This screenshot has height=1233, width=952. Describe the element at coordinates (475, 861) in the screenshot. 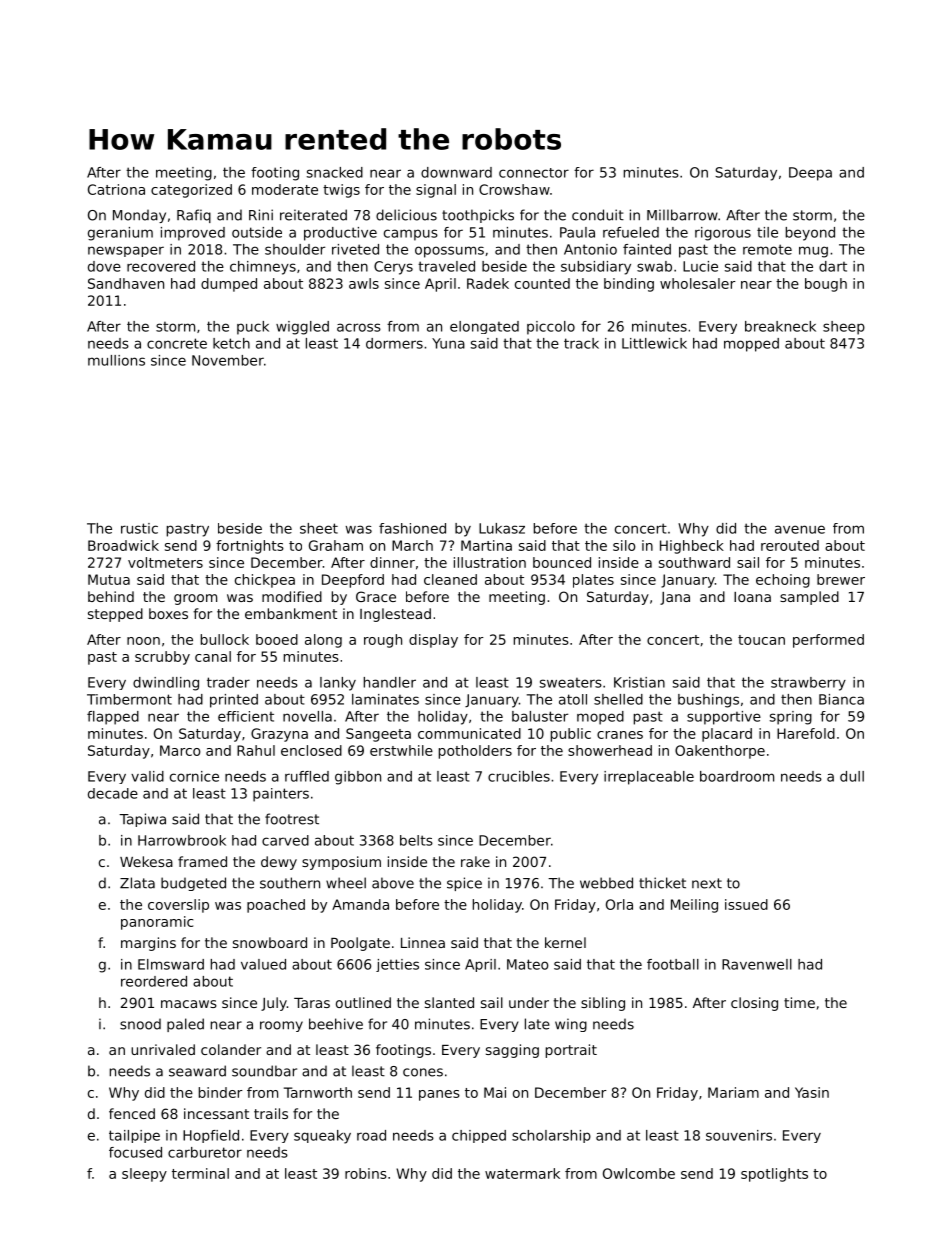

I see `rake` at that location.
